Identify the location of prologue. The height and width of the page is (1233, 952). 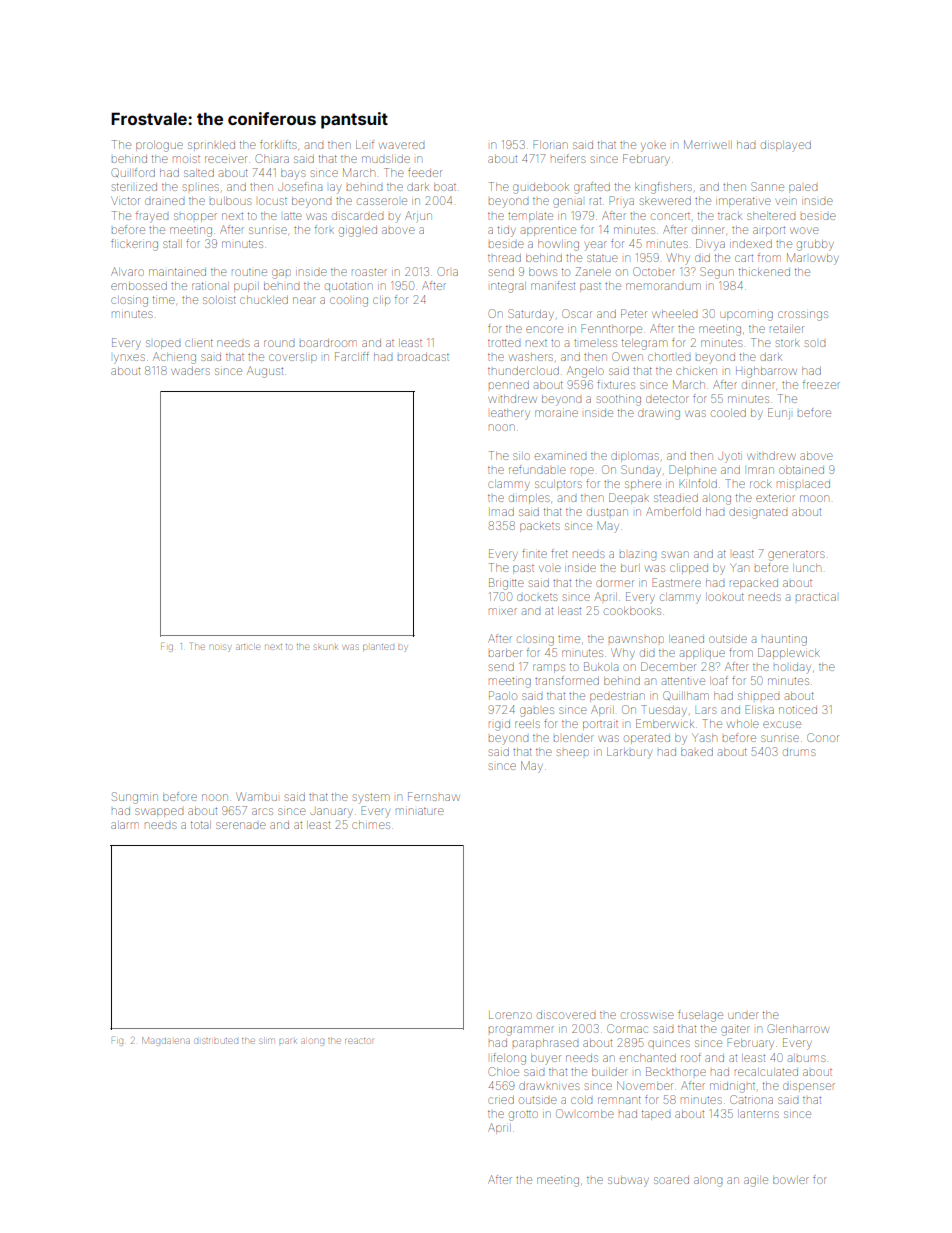
(159, 146).
